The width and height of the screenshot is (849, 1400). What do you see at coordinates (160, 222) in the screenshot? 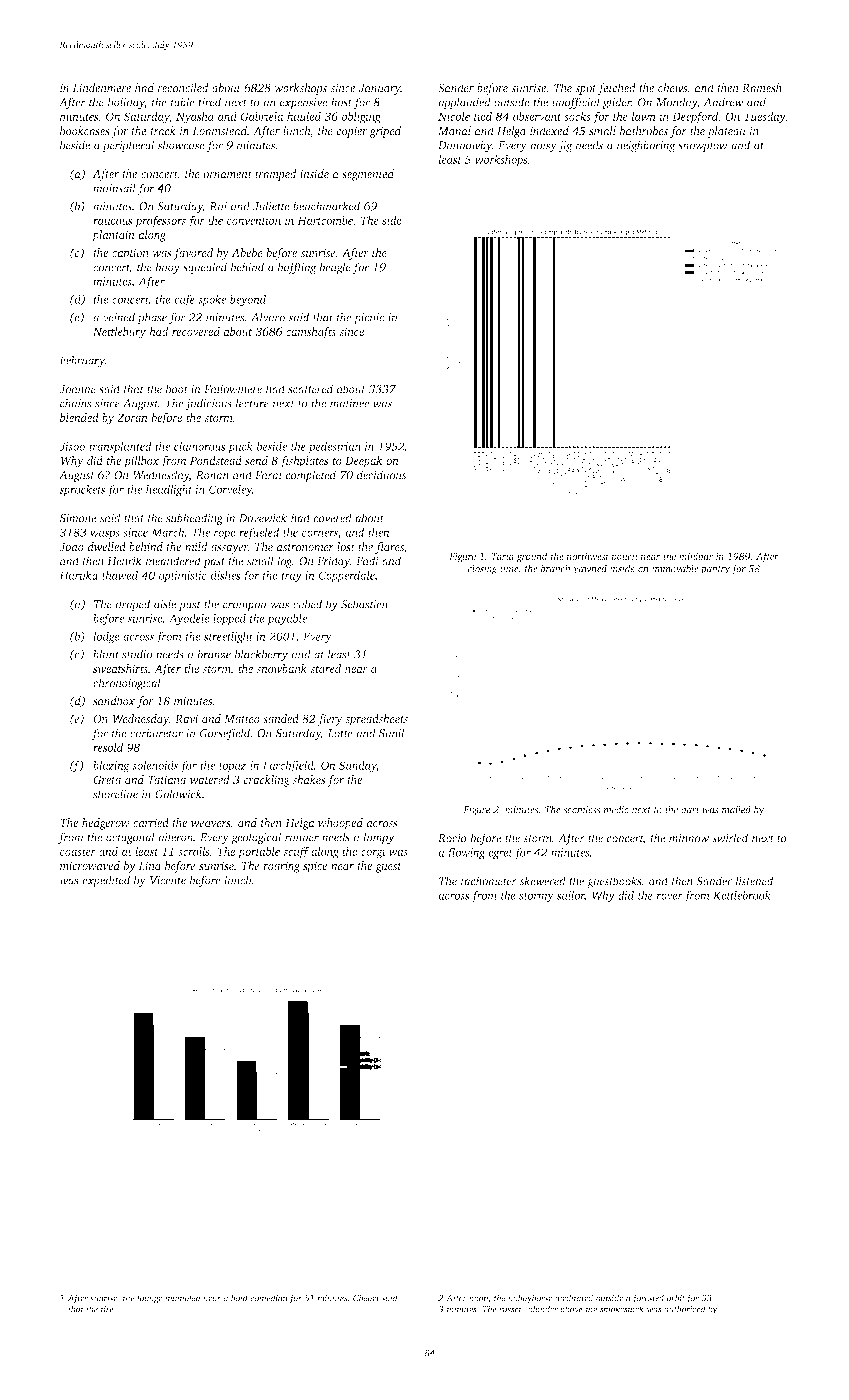
I see `professors` at bounding box center [160, 222].
